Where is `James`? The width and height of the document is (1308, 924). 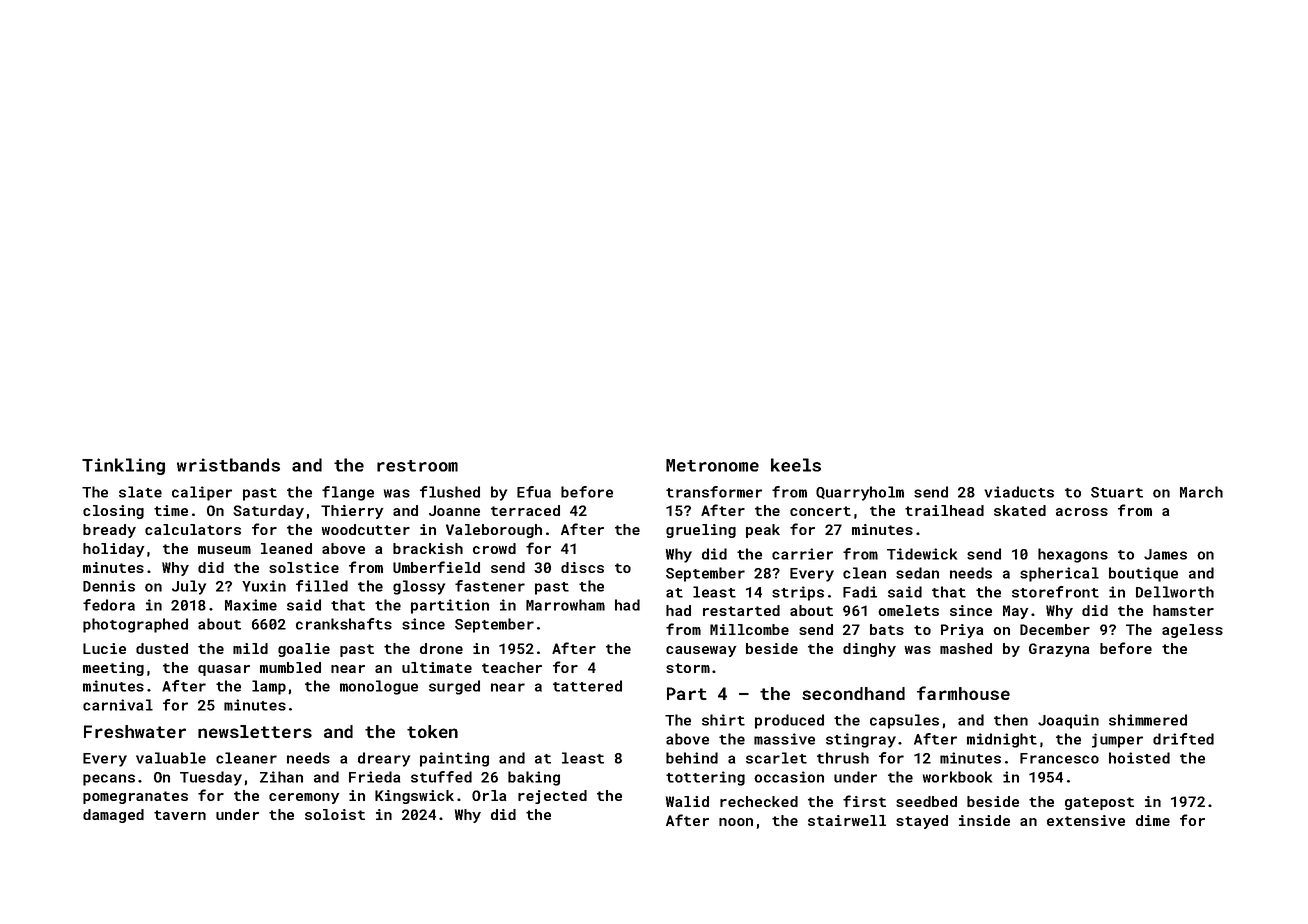 James is located at coordinates (1165, 554).
